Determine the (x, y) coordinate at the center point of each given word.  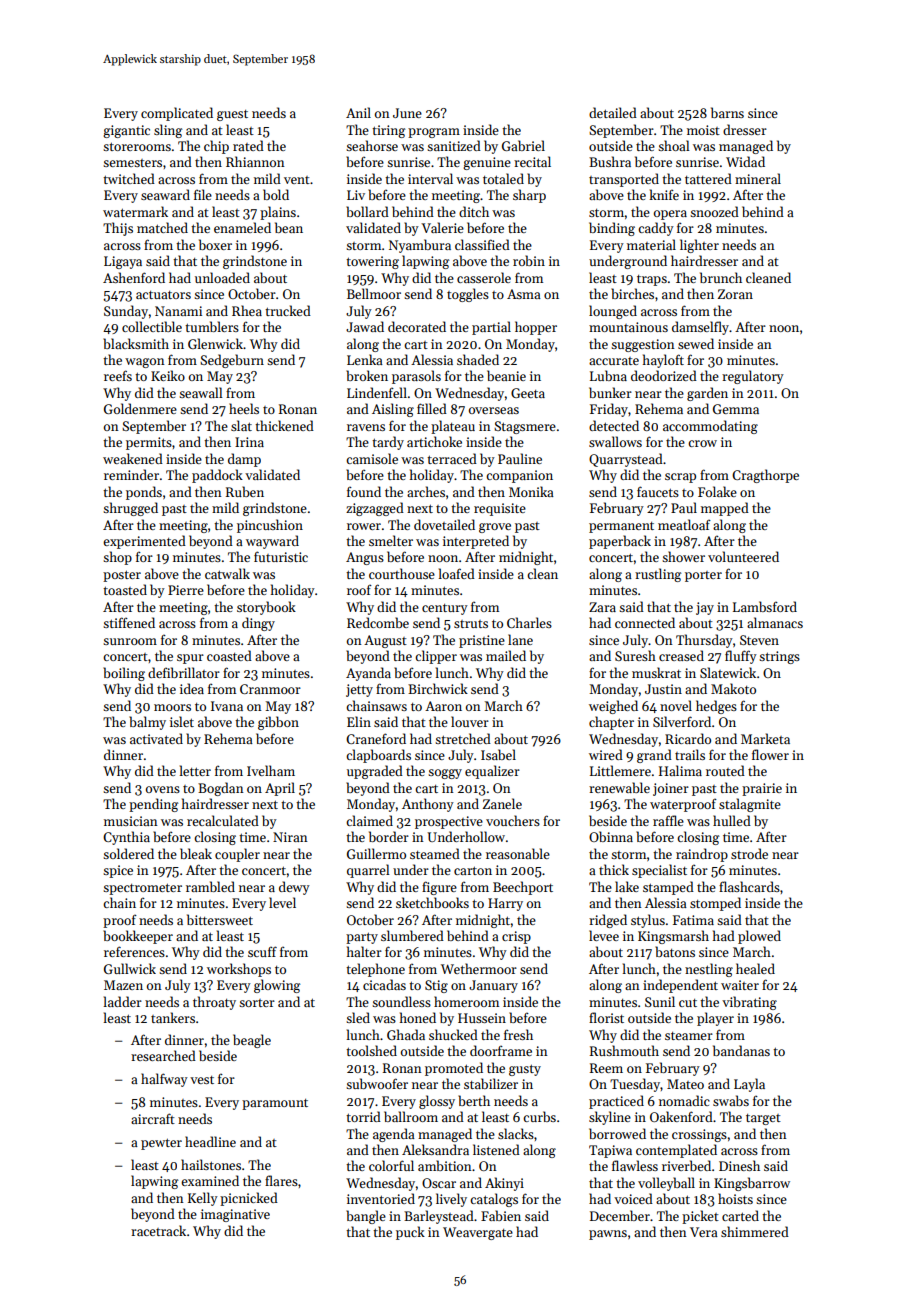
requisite (500, 509)
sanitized (454, 145)
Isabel (498, 754)
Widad (745, 161)
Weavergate (478, 1233)
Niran (290, 837)
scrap (680, 478)
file (203, 194)
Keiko (168, 375)
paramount (275, 1104)
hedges (716, 707)
